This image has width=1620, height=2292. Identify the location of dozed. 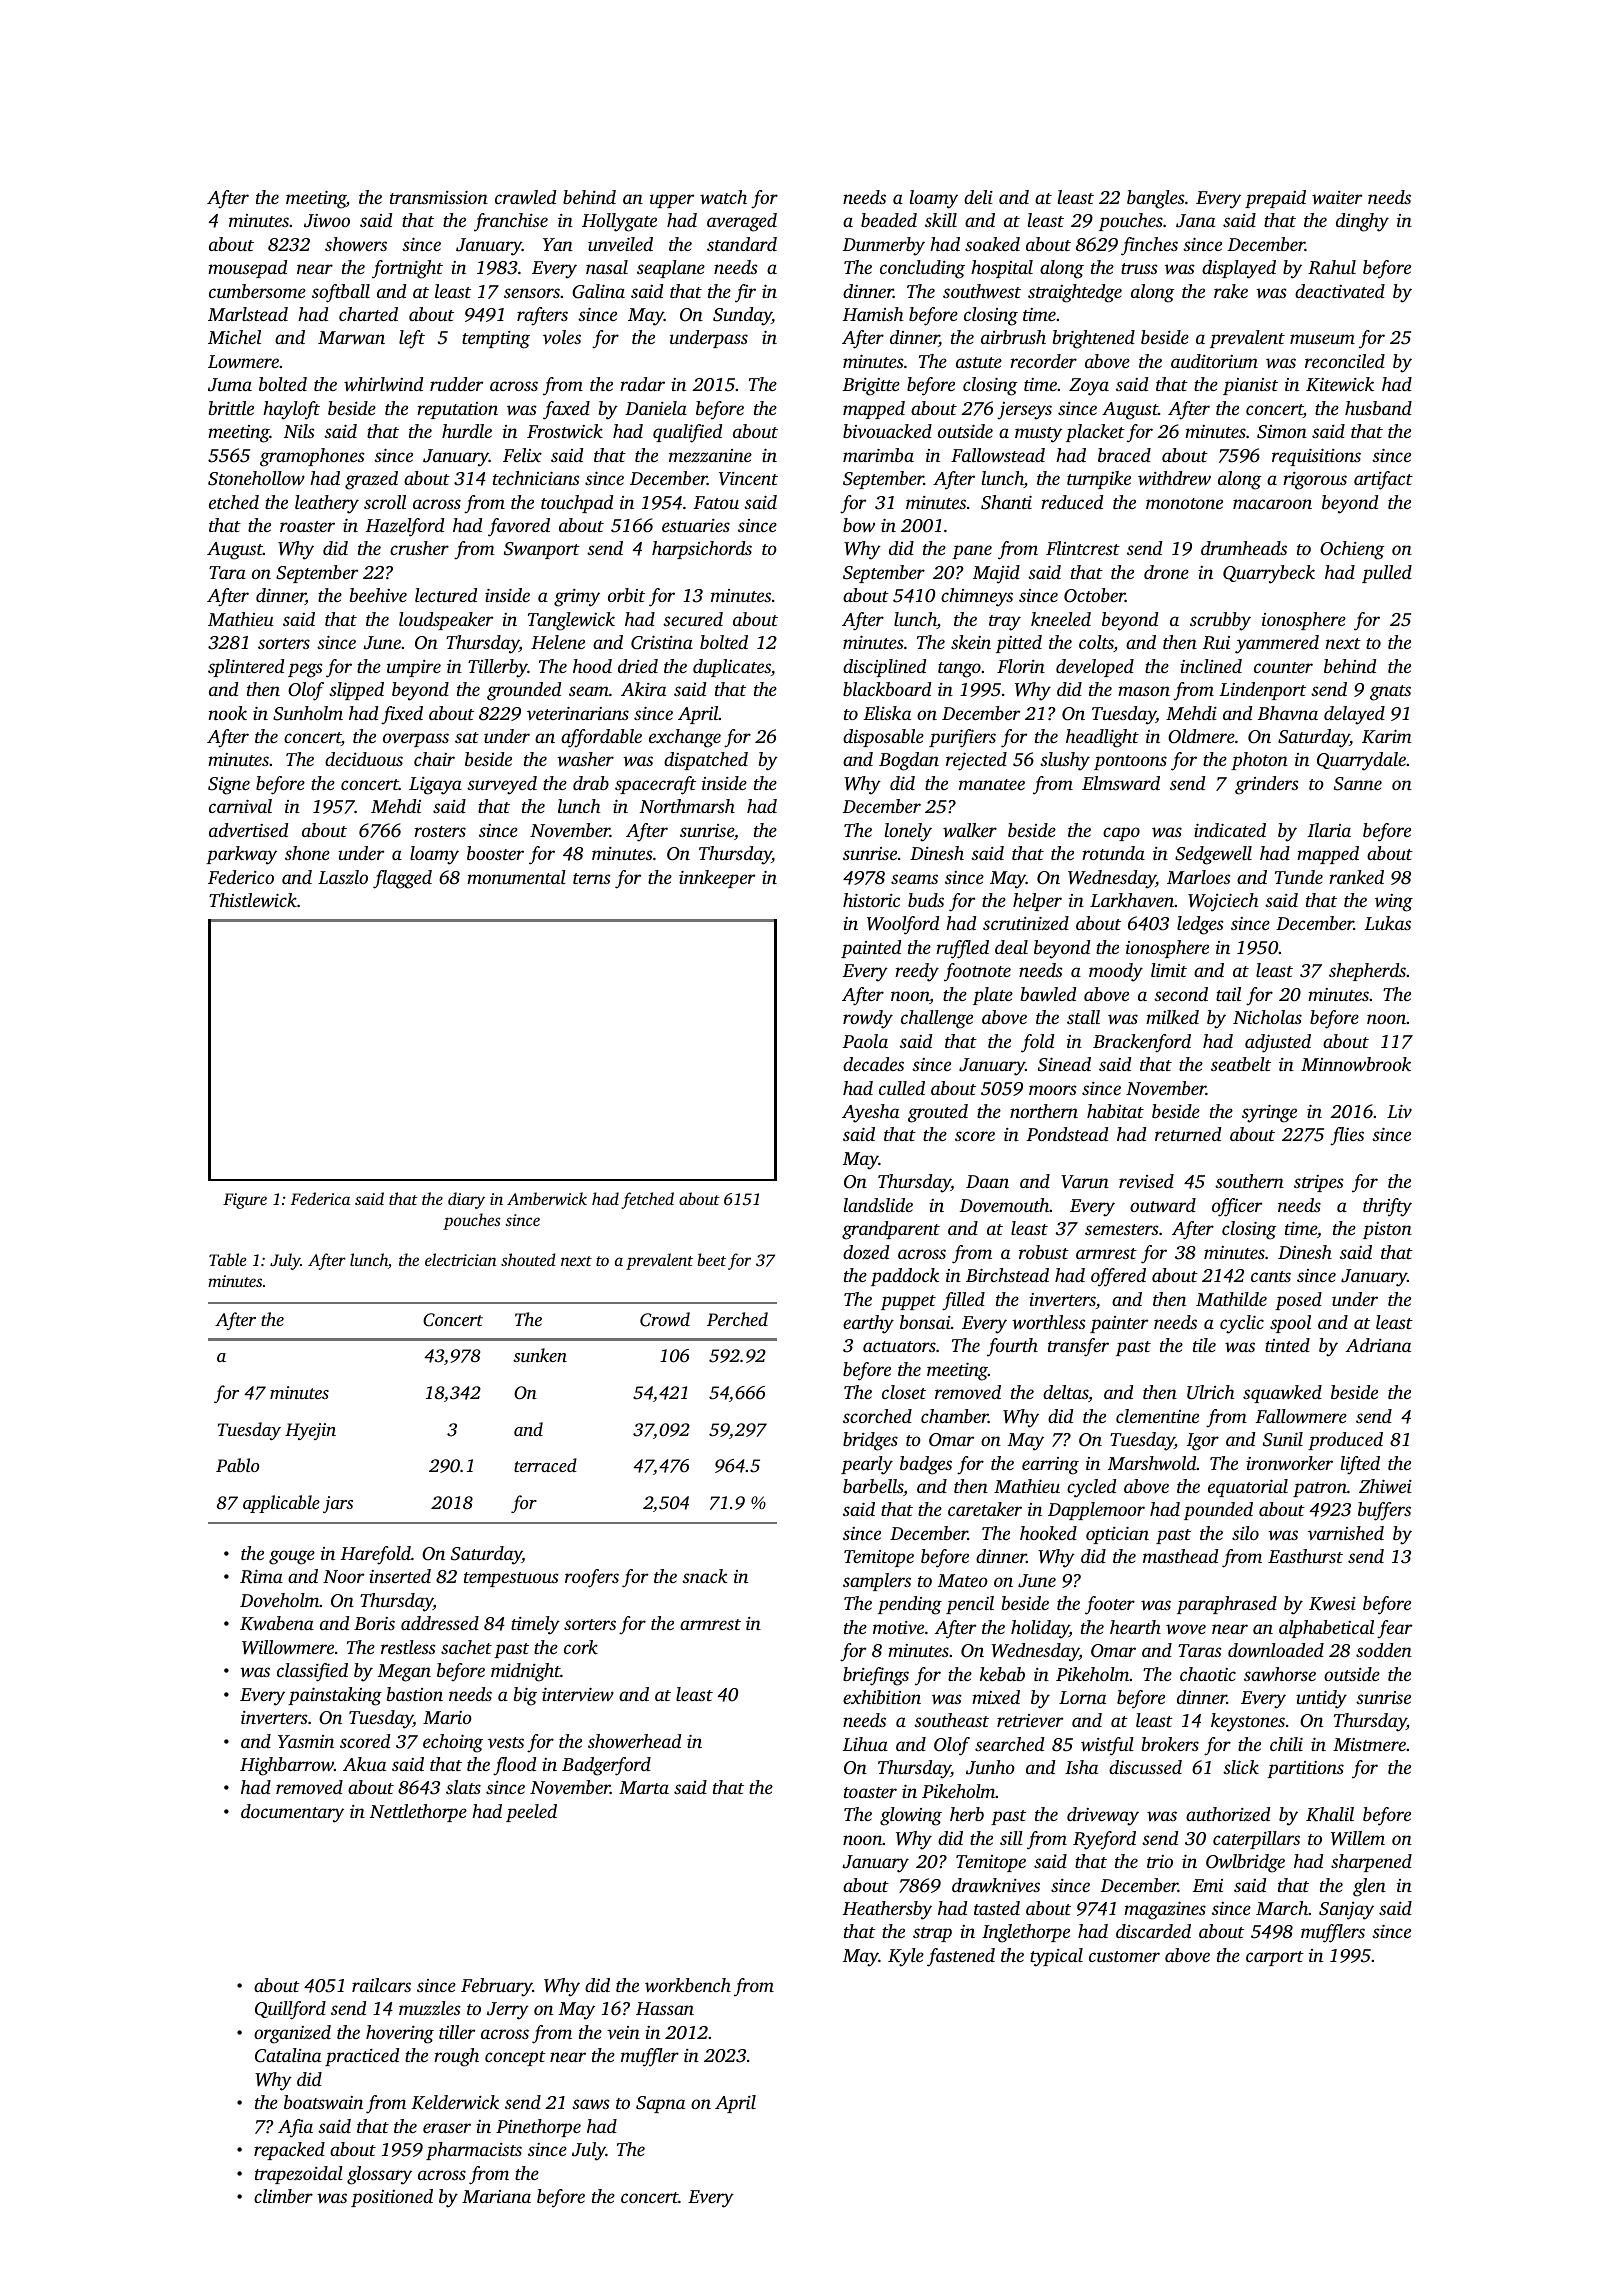
(866, 1252).
